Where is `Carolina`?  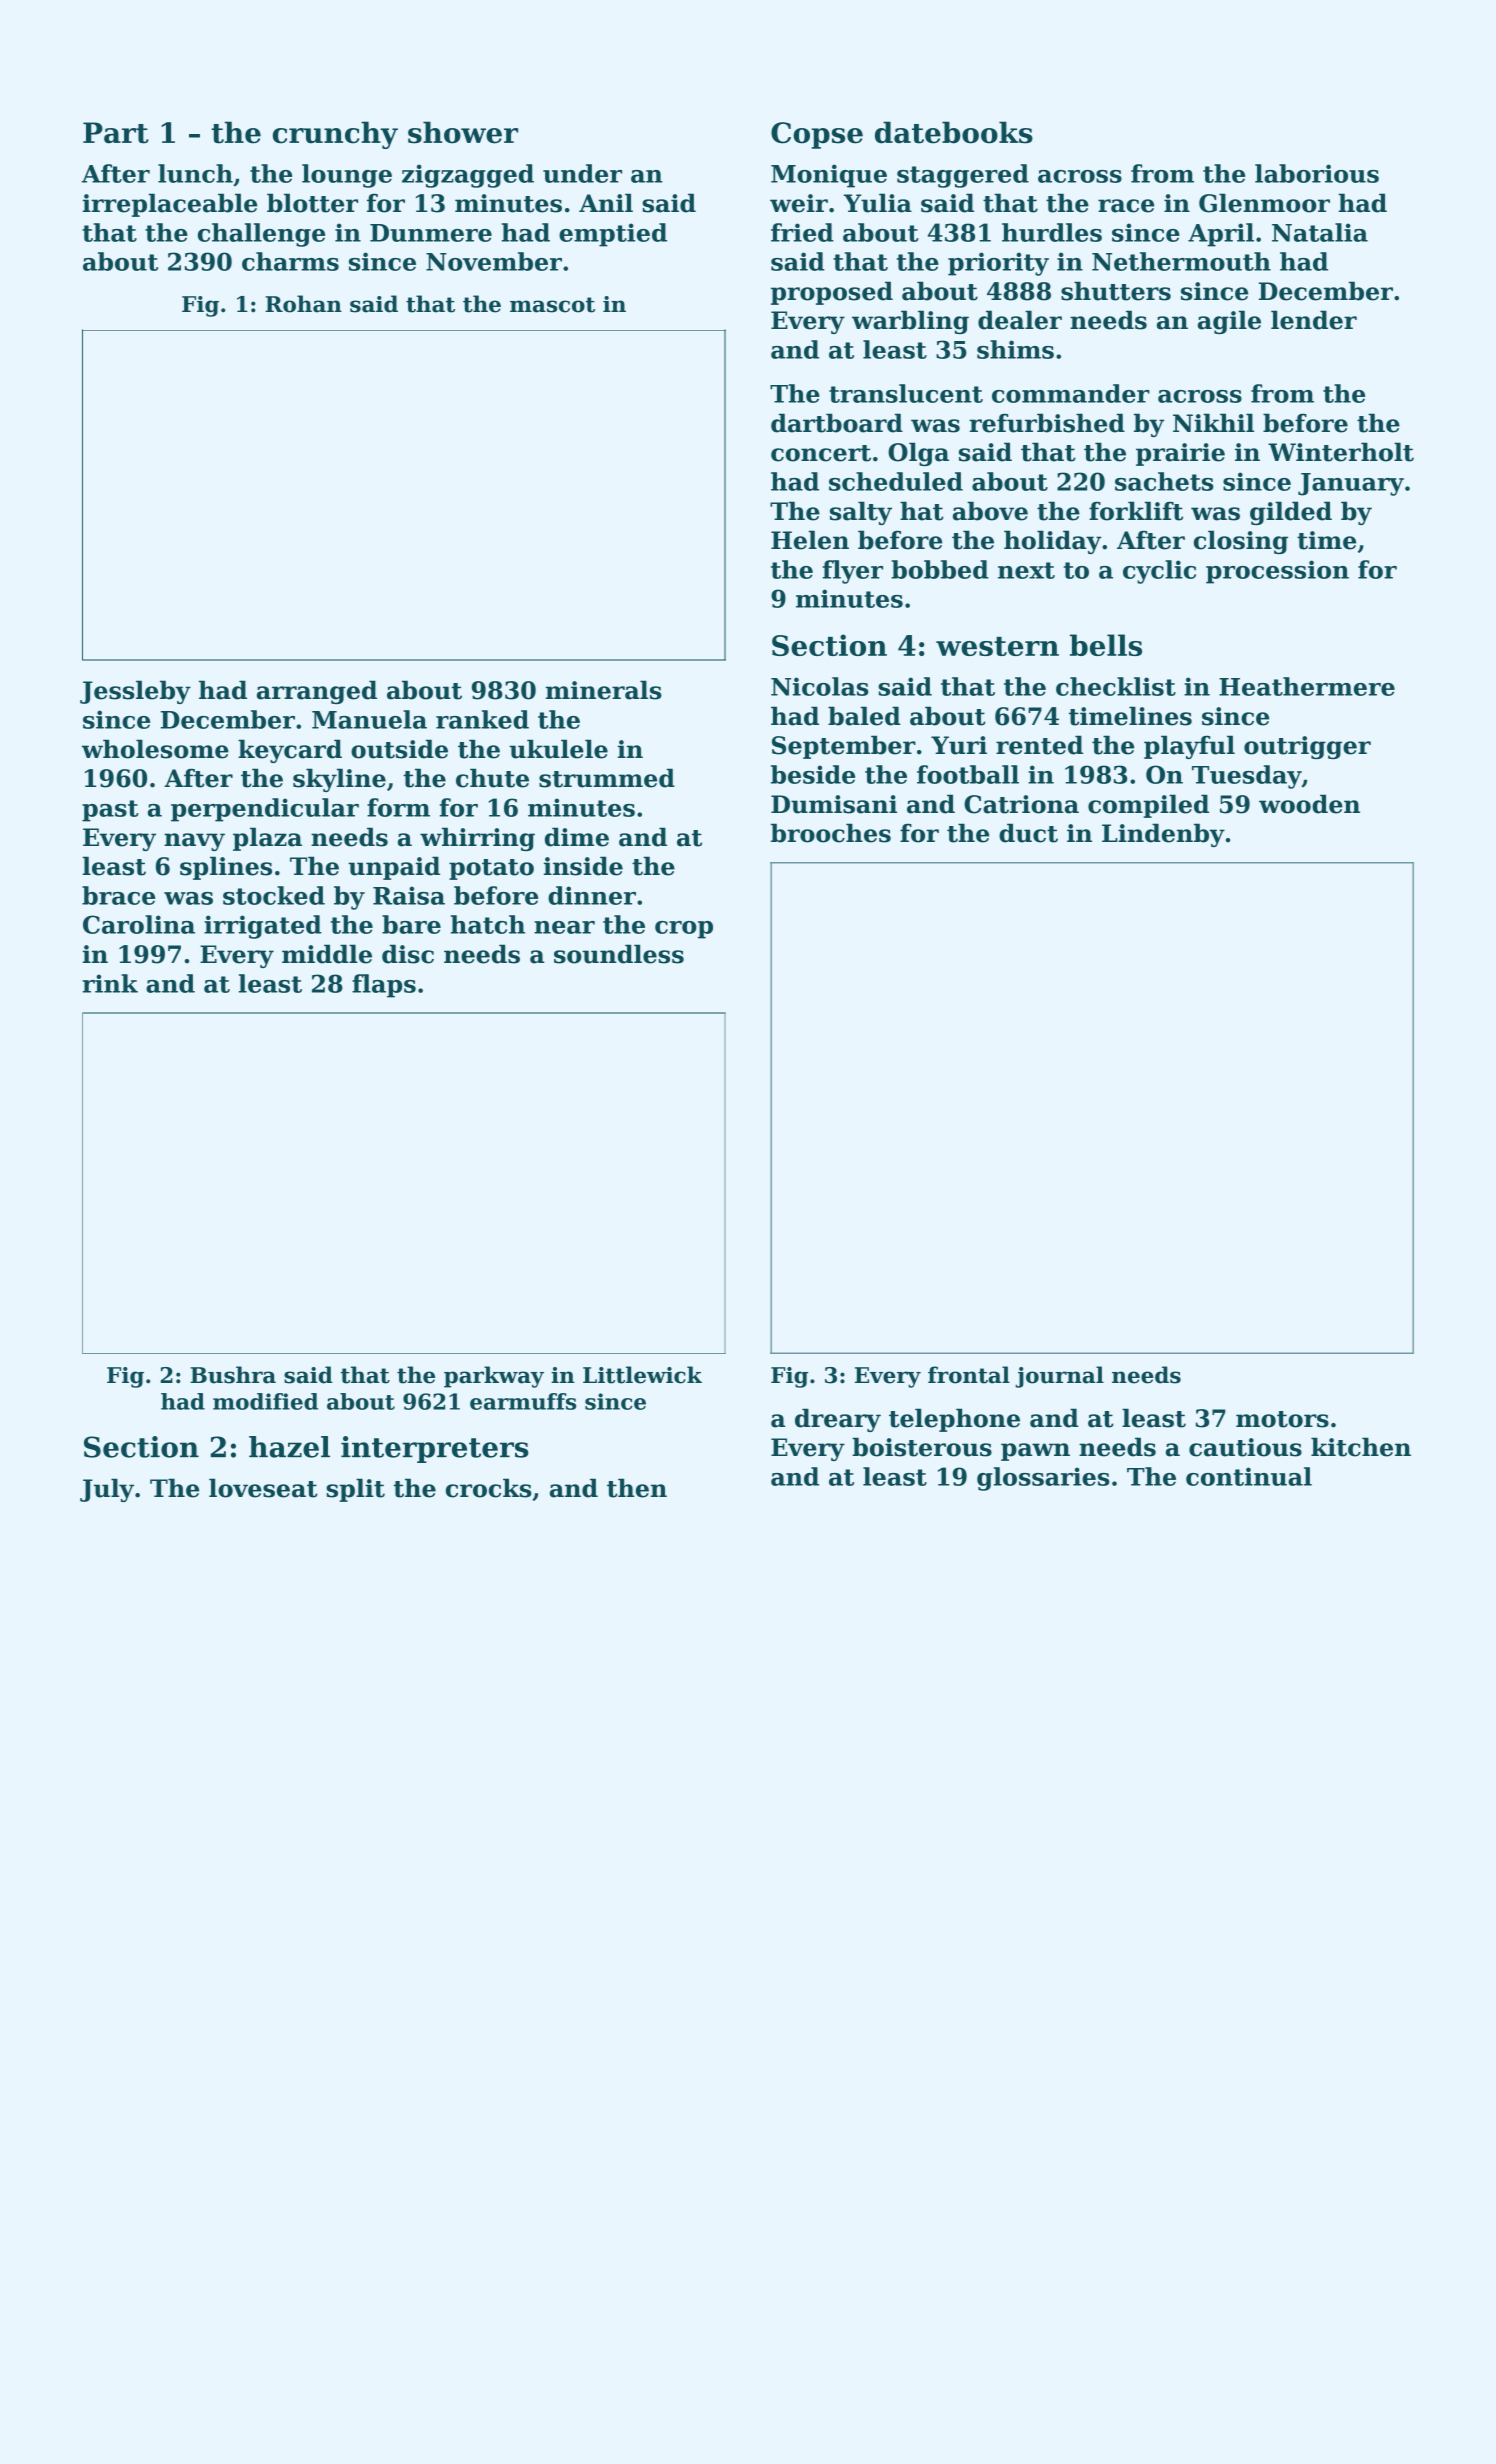
Carolina is located at coordinates (139, 924).
